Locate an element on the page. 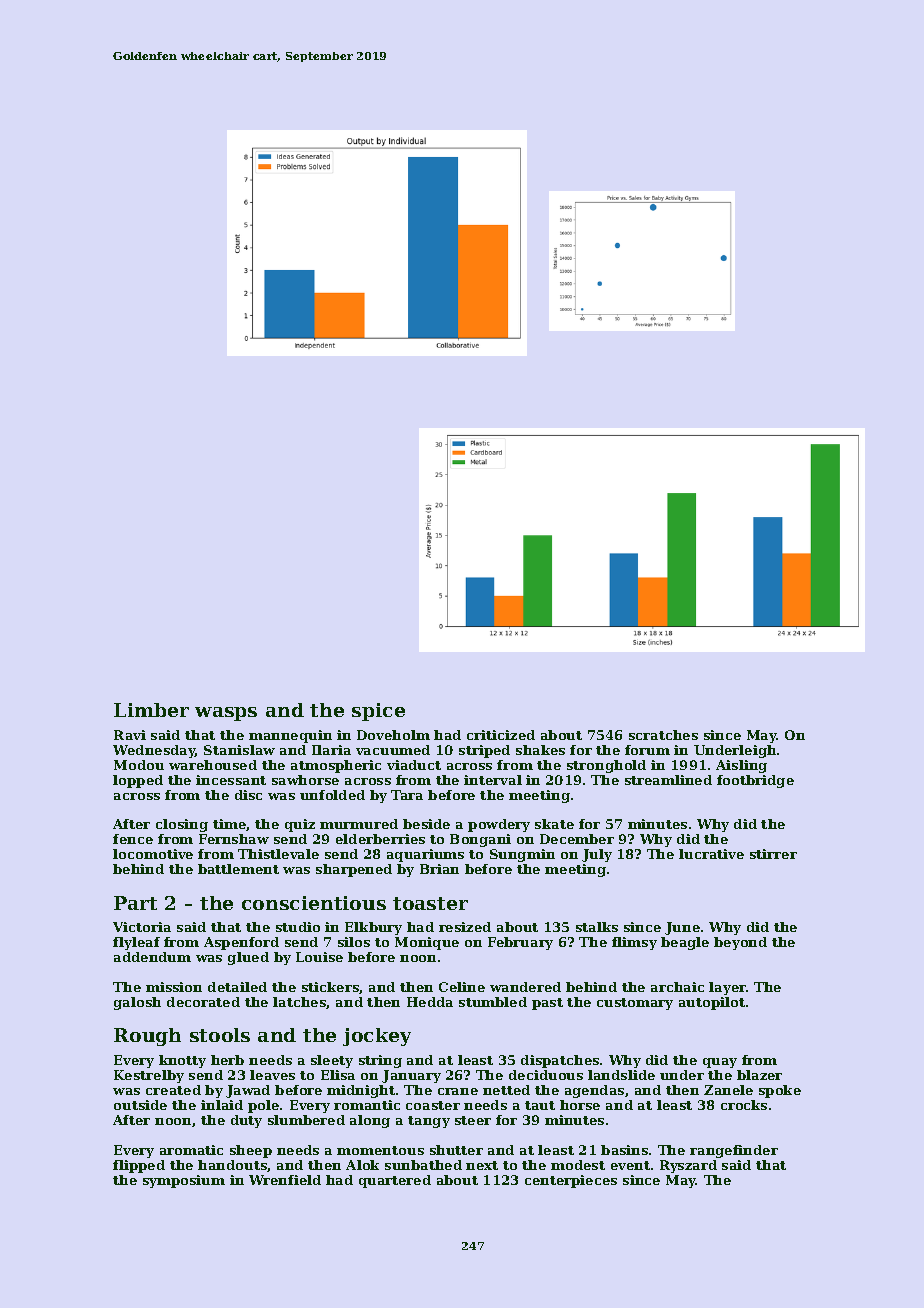 This document has height=1308, width=924. time is located at coordinates (229, 824).
